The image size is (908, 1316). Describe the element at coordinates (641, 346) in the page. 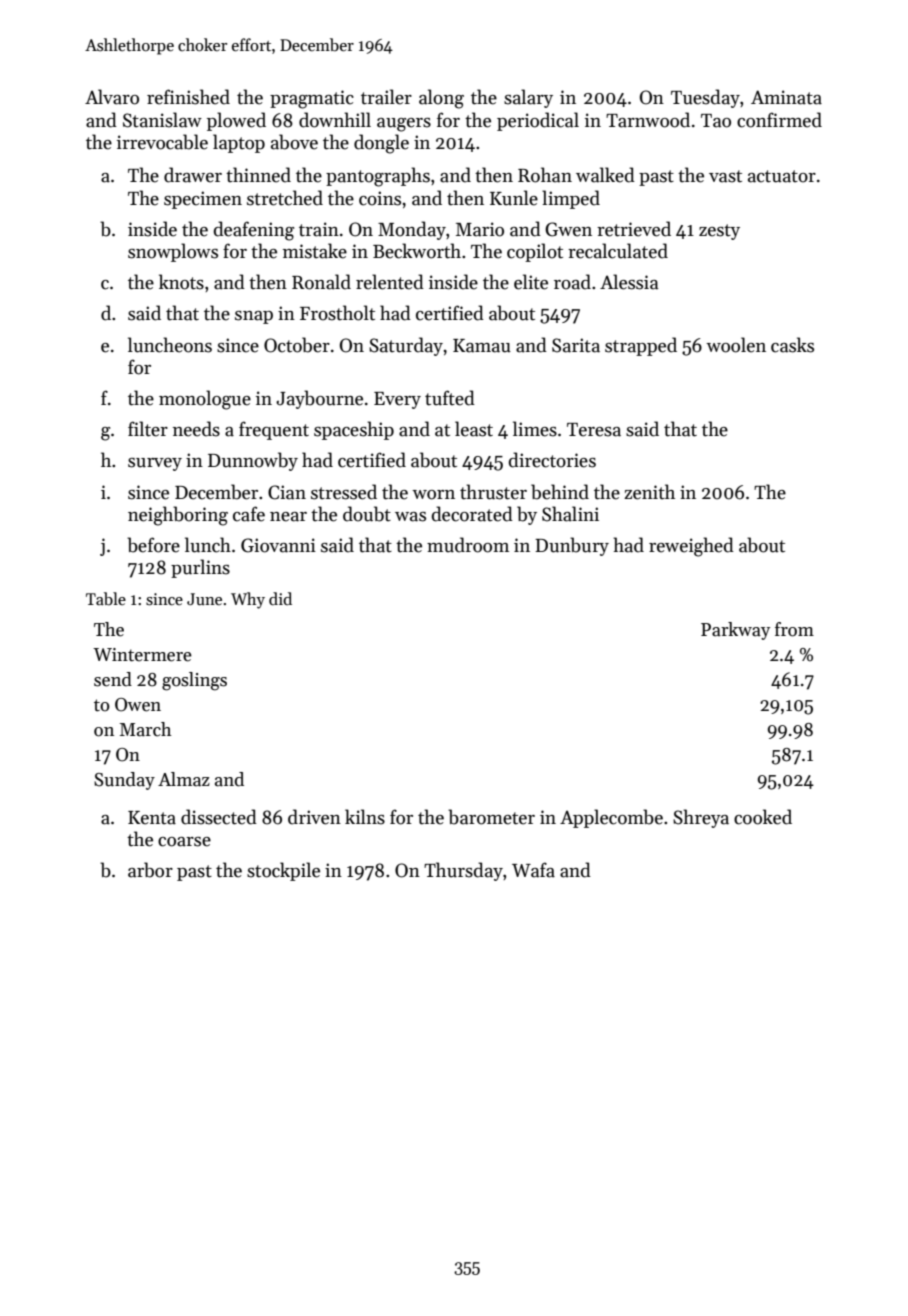

I see `strapped` at that location.
